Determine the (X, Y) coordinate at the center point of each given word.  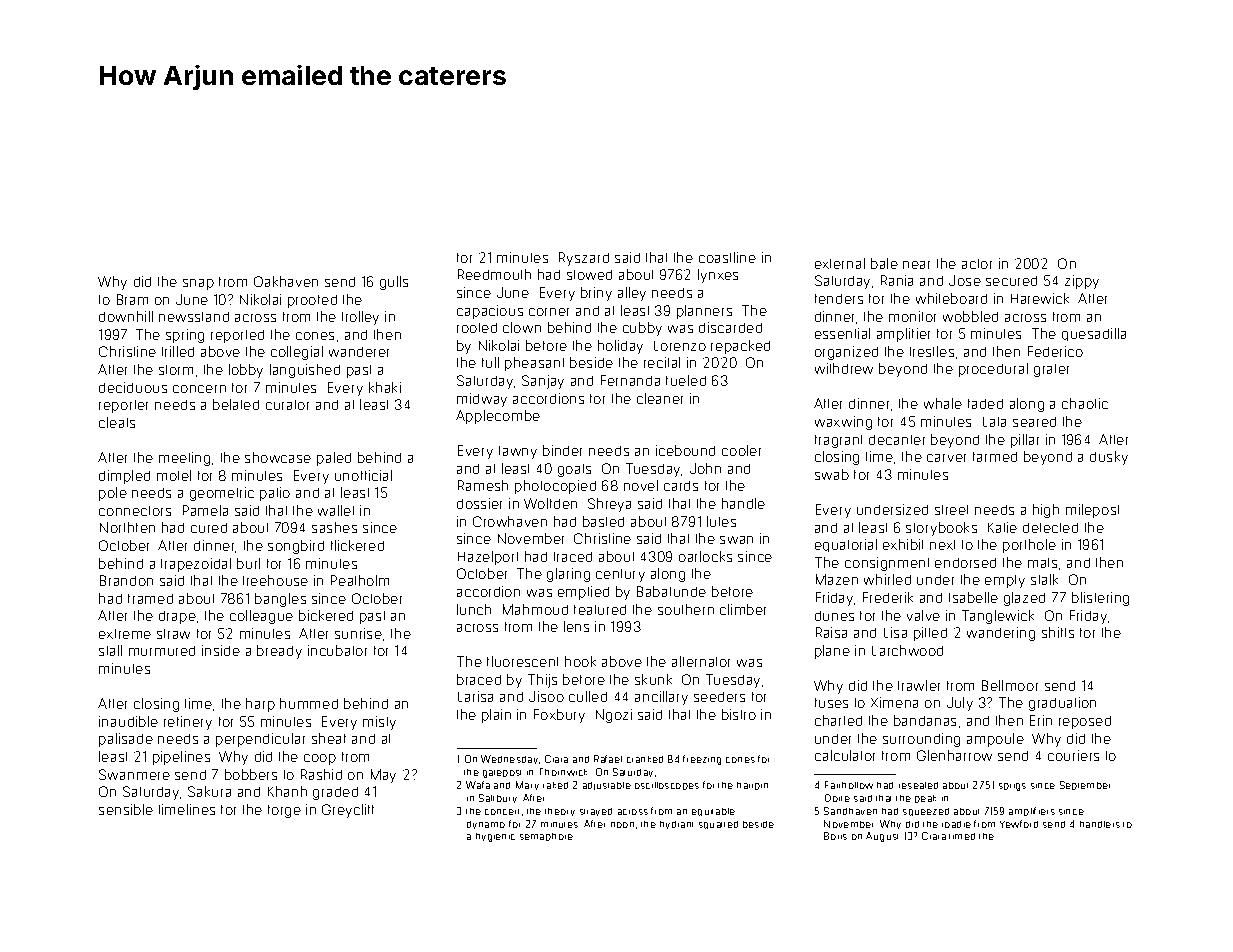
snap (198, 284)
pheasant (534, 364)
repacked (740, 347)
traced (573, 557)
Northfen (127, 527)
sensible (126, 809)
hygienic (495, 837)
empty (1005, 581)
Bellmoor (1010, 685)
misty (379, 723)
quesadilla (1094, 334)
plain (496, 716)
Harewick (1040, 298)
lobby (246, 371)
